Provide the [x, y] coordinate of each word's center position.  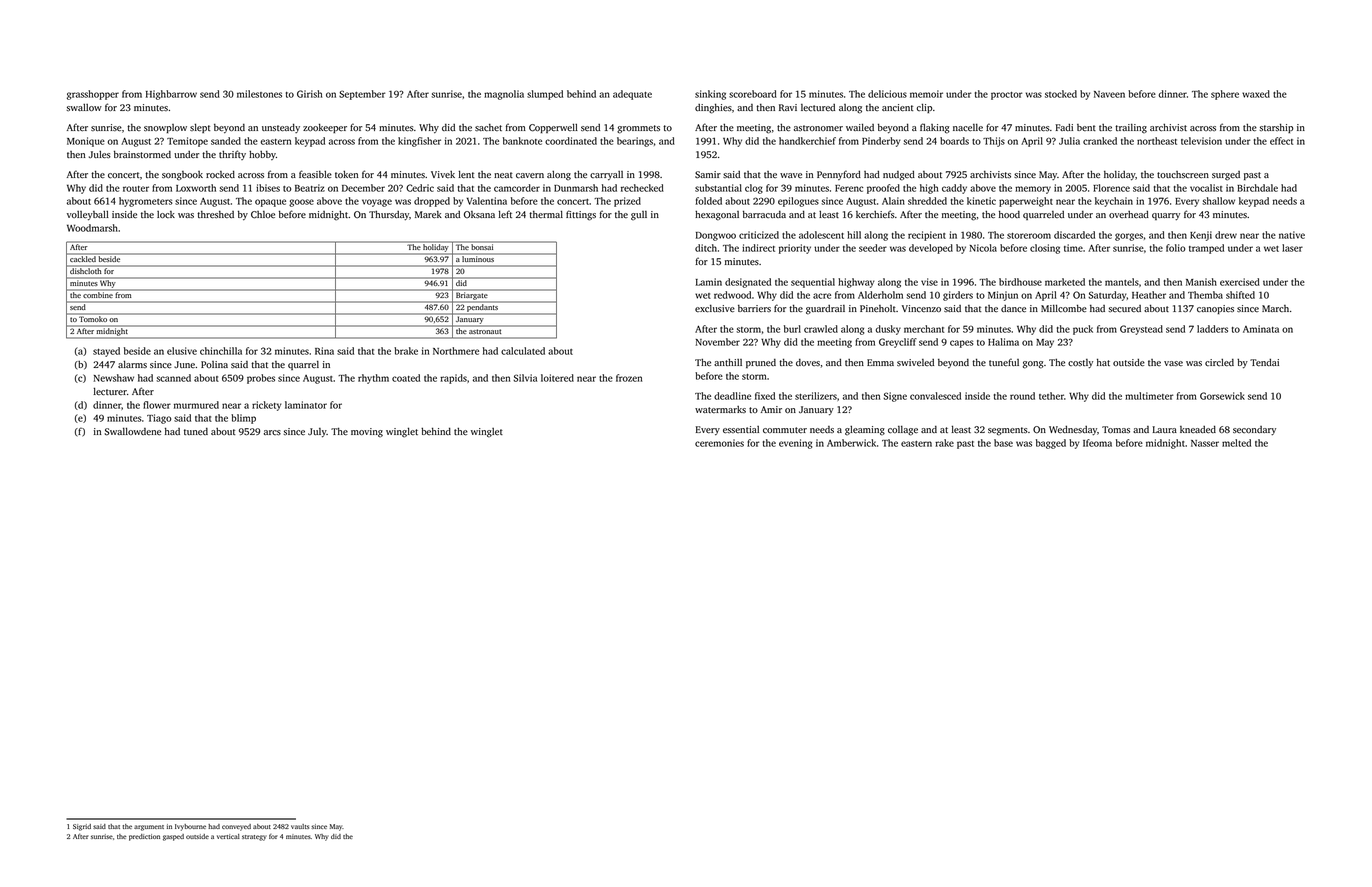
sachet [488, 128]
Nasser [1205, 443]
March [1275, 308]
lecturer [110, 392]
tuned [196, 432]
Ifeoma [1097, 443]
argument [149, 828]
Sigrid [82, 827]
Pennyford [839, 175]
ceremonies [719, 443]
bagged [1051, 444]
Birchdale [1257, 188]
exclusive [715, 309]
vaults [300, 826]
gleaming [865, 431]
